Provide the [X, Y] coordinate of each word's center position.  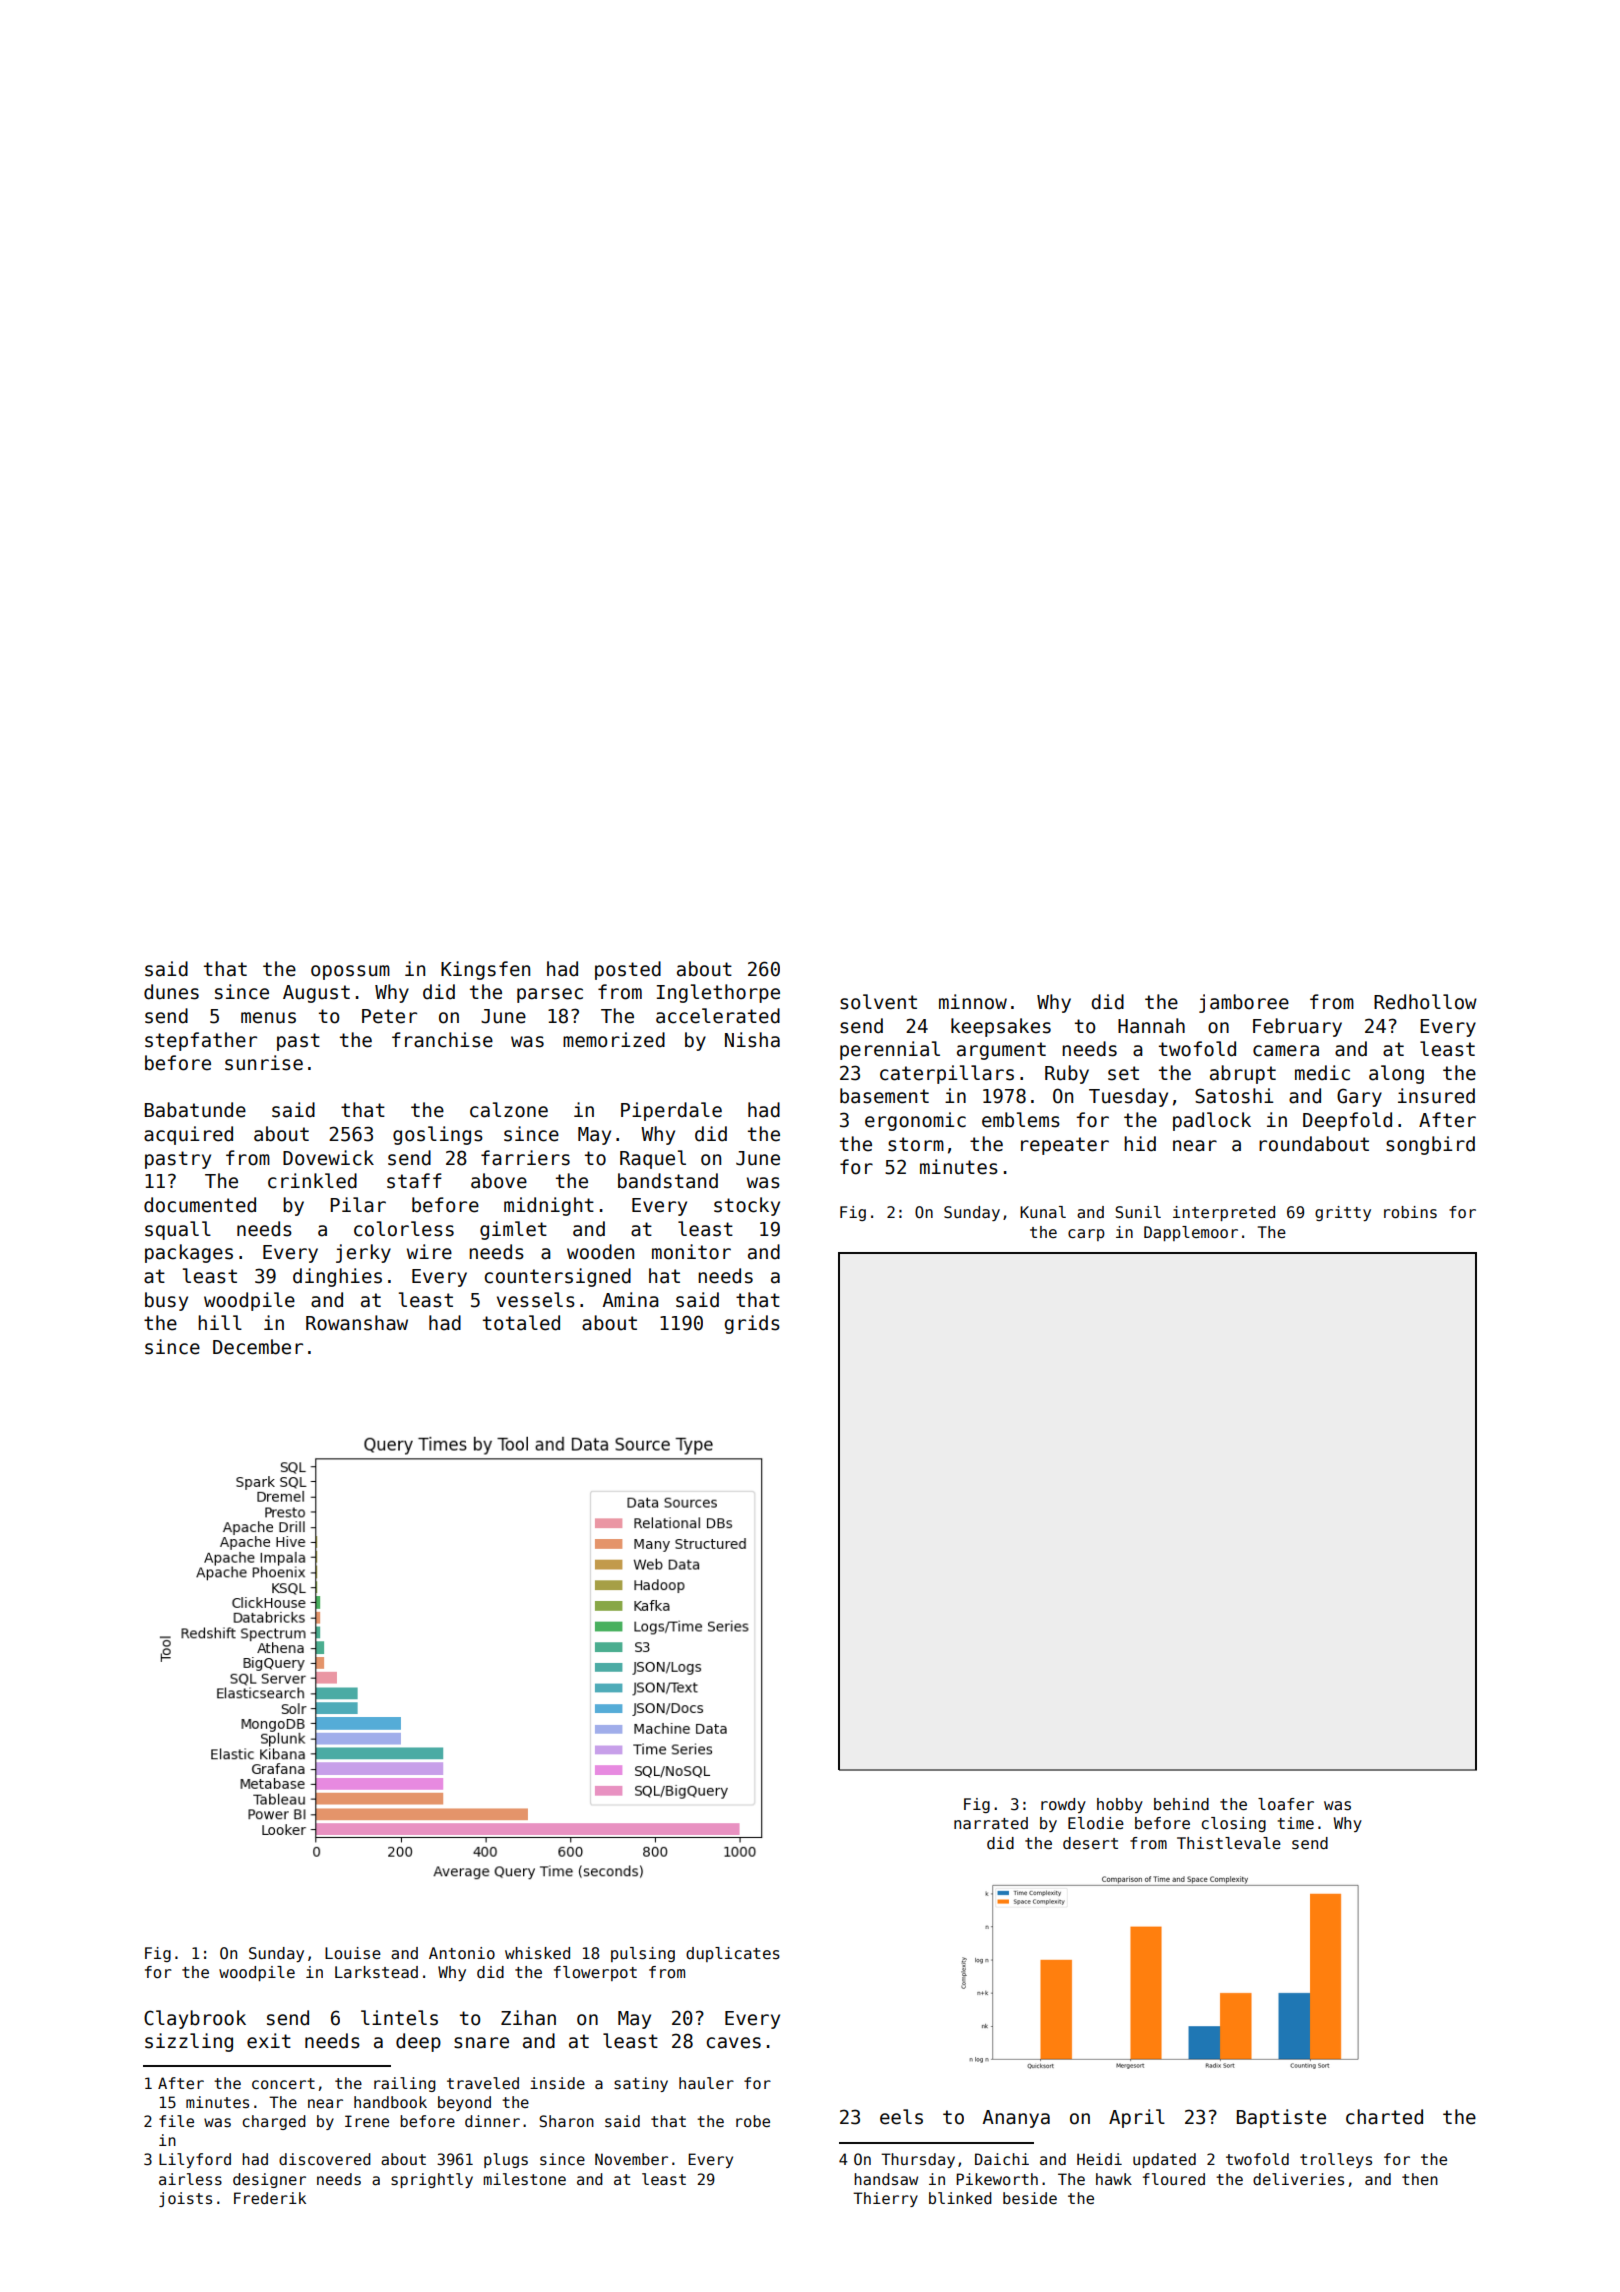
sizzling [189, 2042]
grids [752, 1324]
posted [628, 970]
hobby [1120, 1805]
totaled [521, 1323]
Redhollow [1425, 1002]
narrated [991, 1823]
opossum [350, 972]
